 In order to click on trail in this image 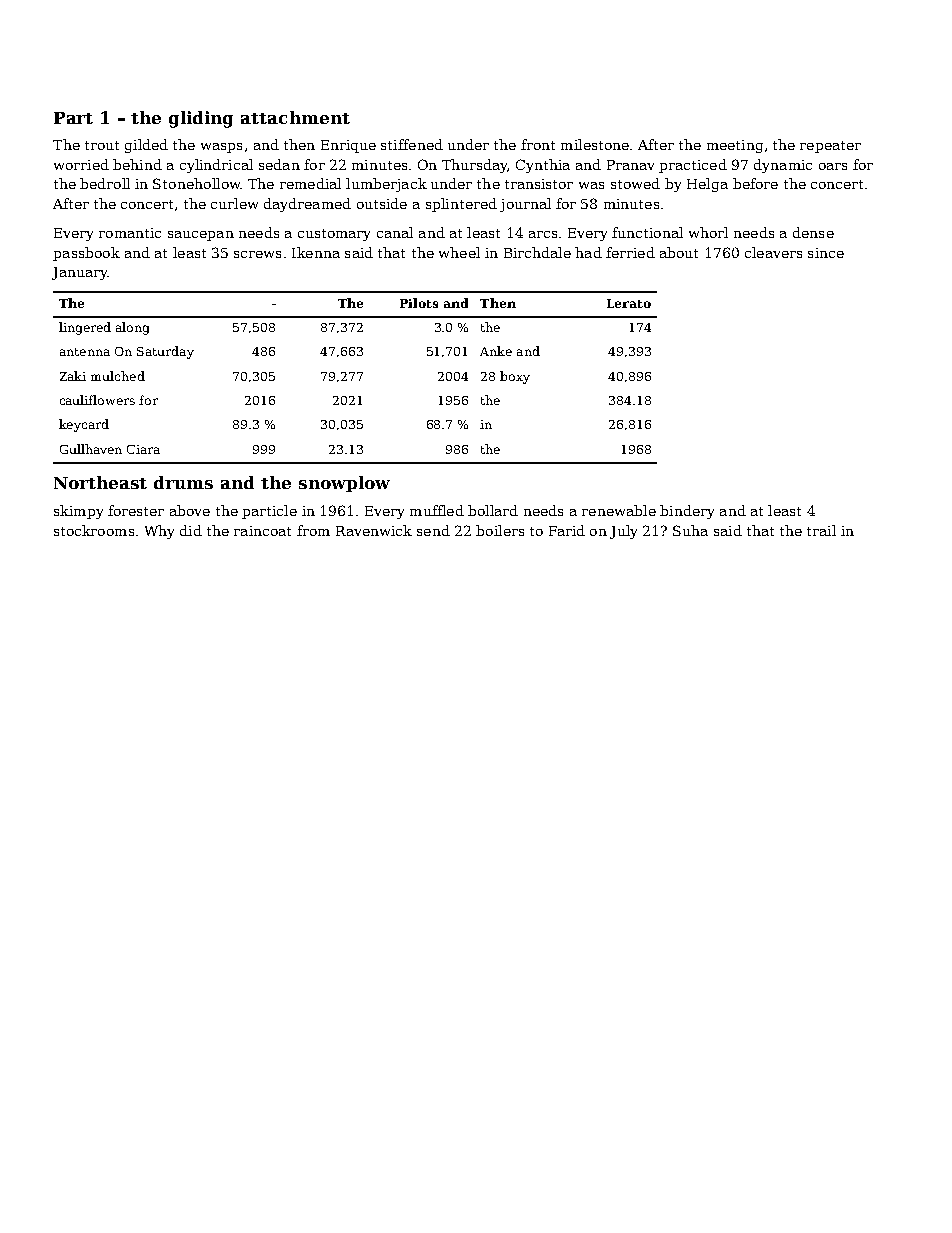, I will do `click(821, 530)`.
